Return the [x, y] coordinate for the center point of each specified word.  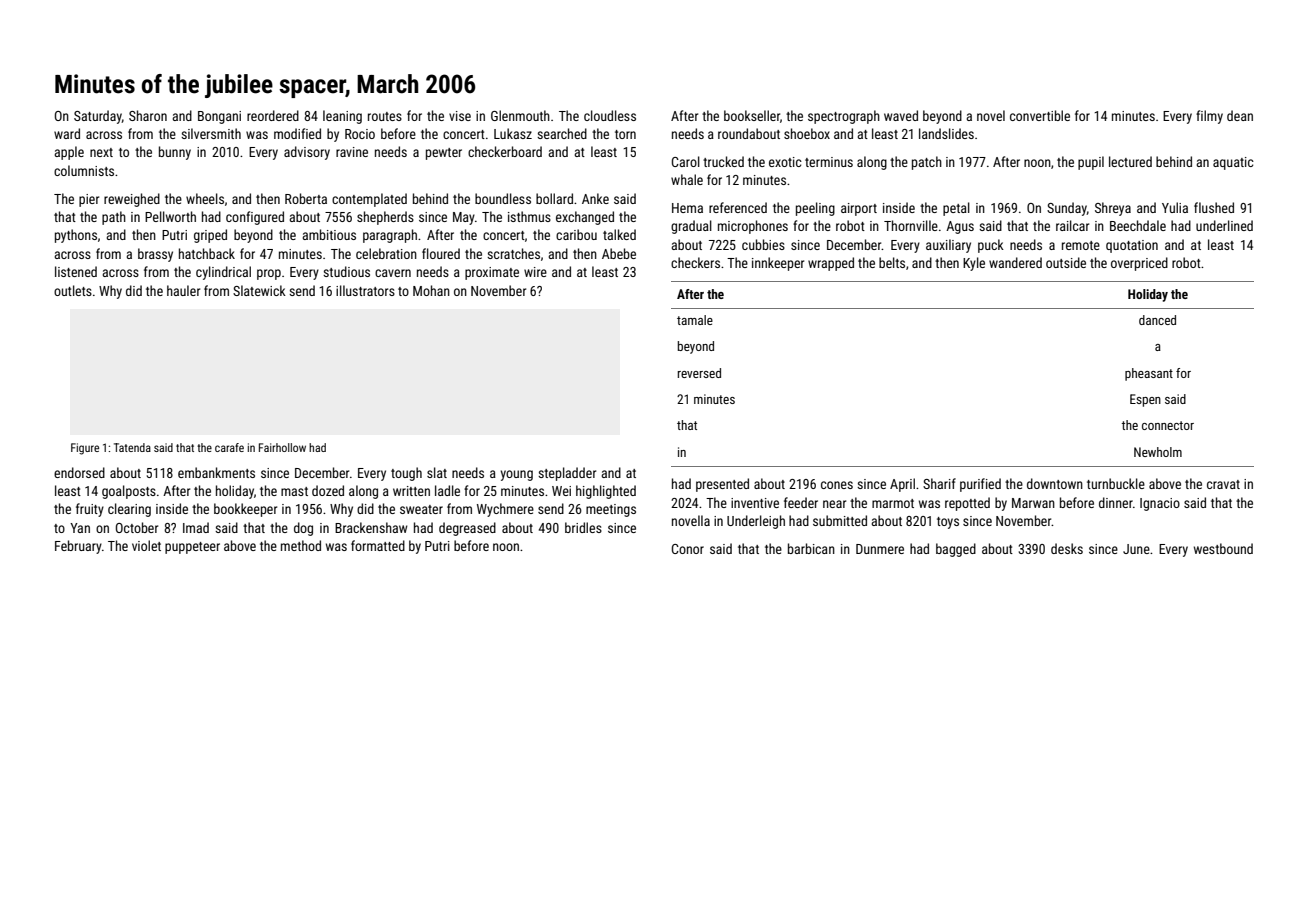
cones [837, 485]
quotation [1132, 246]
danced [1157, 320]
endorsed [79, 472]
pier [89, 200]
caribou [576, 234]
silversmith [211, 133]
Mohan [431, 290]
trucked [723, 161]
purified [980, 485]
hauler [183, 290]
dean [1240, 115]
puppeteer [192, 548]
